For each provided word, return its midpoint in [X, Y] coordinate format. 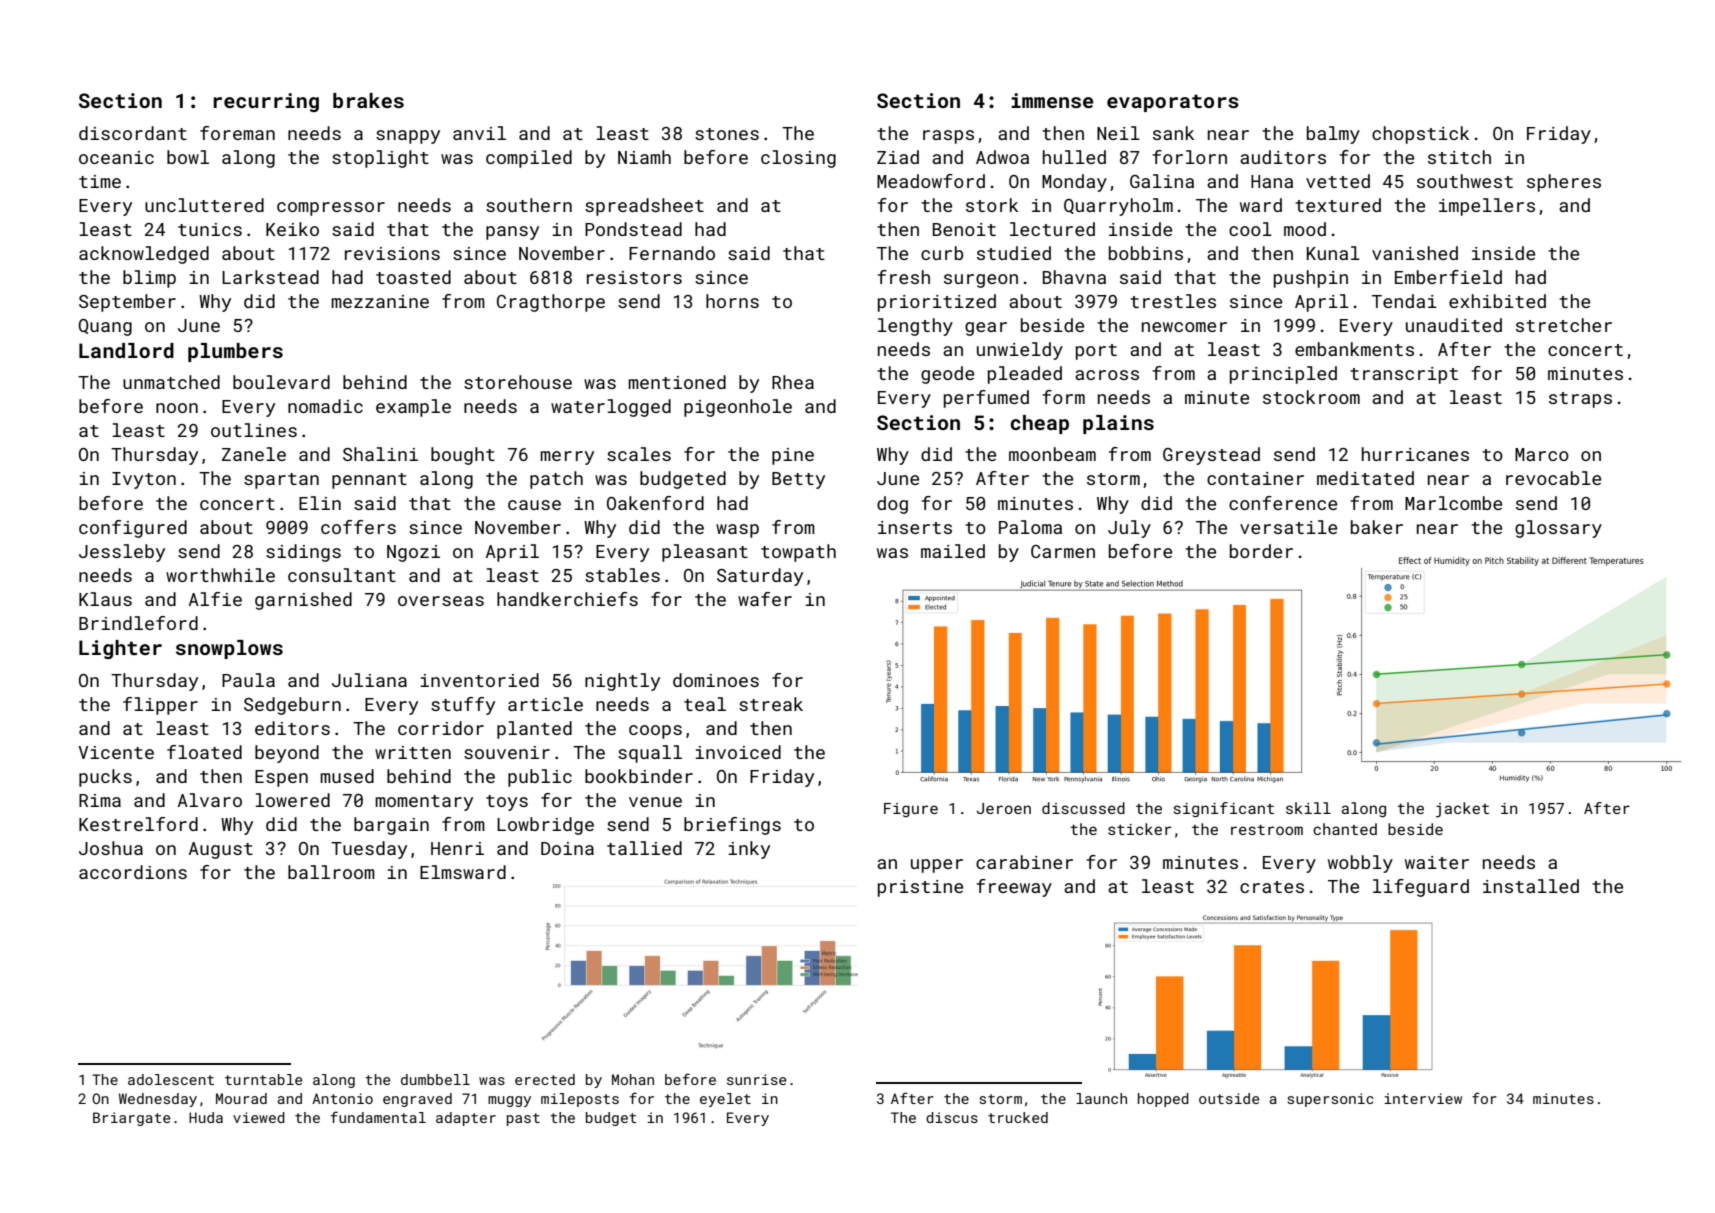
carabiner [1024, 862]
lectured [1052, 229]
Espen [281, 778]
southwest [1465, 181]
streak [771, 704]
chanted [1345, 829]
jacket [1462, 810]
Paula [248, 680]
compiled [529, 159]
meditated [1365, 478]
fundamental [378, 1117]
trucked [1018, 1117]
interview [1423, 1098]
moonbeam [1052, 454]
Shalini [380, 454]
